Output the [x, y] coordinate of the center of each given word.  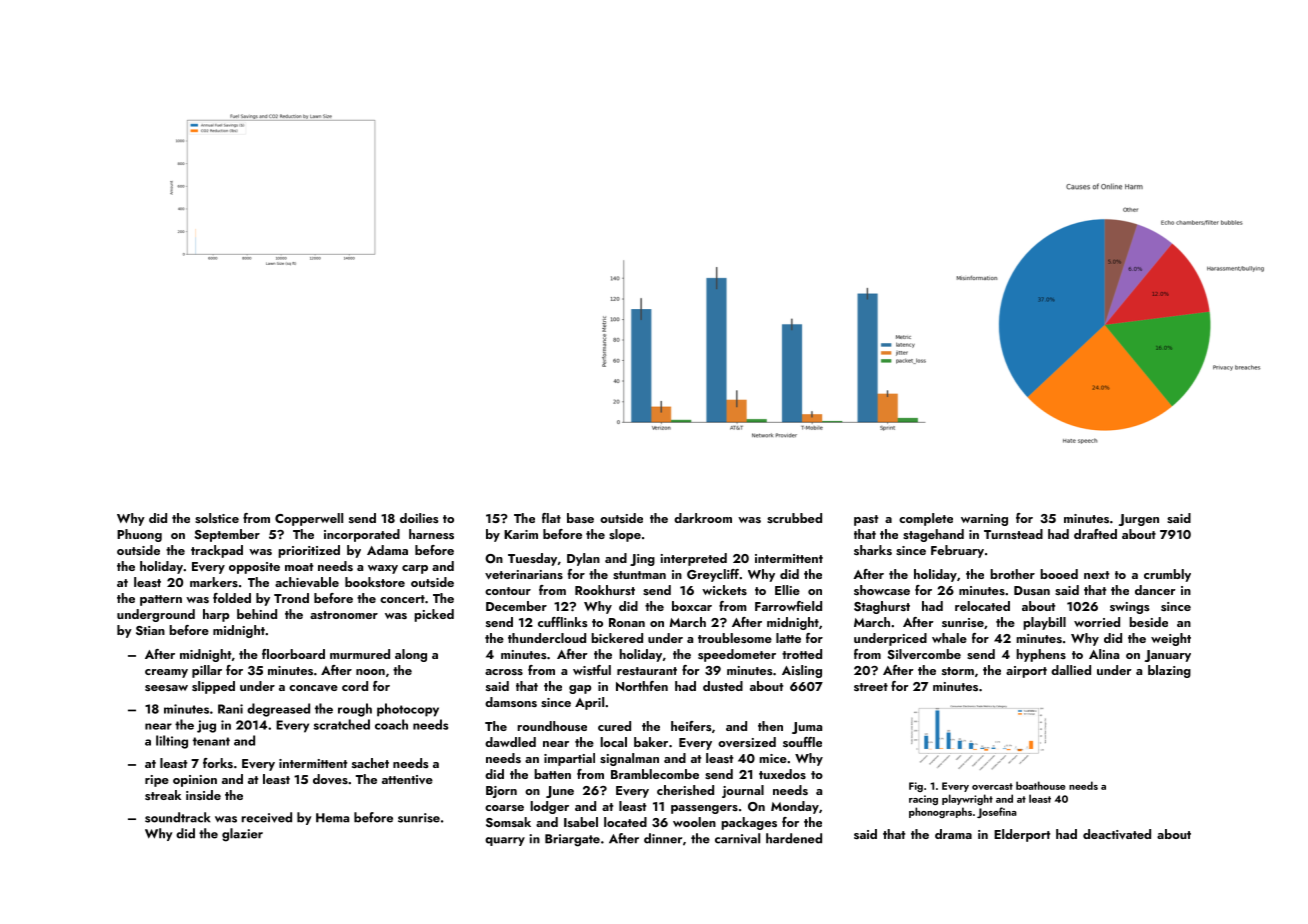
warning [984, 520]
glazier [242, 835]
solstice [217, 518]
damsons [511, 702]
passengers [704, 809]
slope [625, 535]
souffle [802, 742]
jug [206, 726]
